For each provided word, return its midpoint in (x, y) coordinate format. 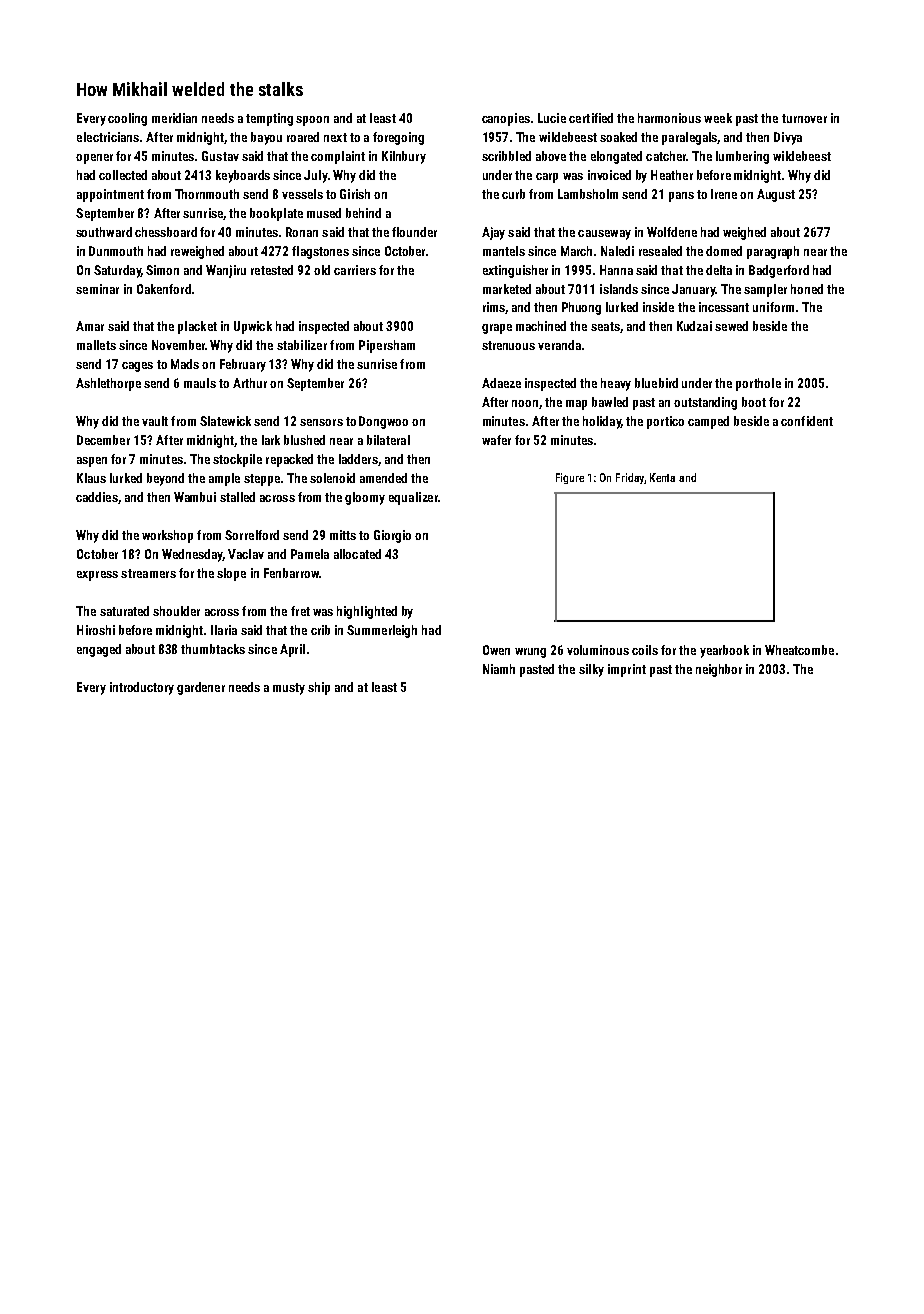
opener (94, 159)
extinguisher (515, 271)
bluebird (656, 383)
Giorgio (392, 536)
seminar (97, 289)
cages (137, 367)
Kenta (662, 477)
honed (807, 289)
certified (591, 118)
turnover (804, 118)
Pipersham (387, 346)
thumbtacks (213, 649)
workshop (167, 536)
